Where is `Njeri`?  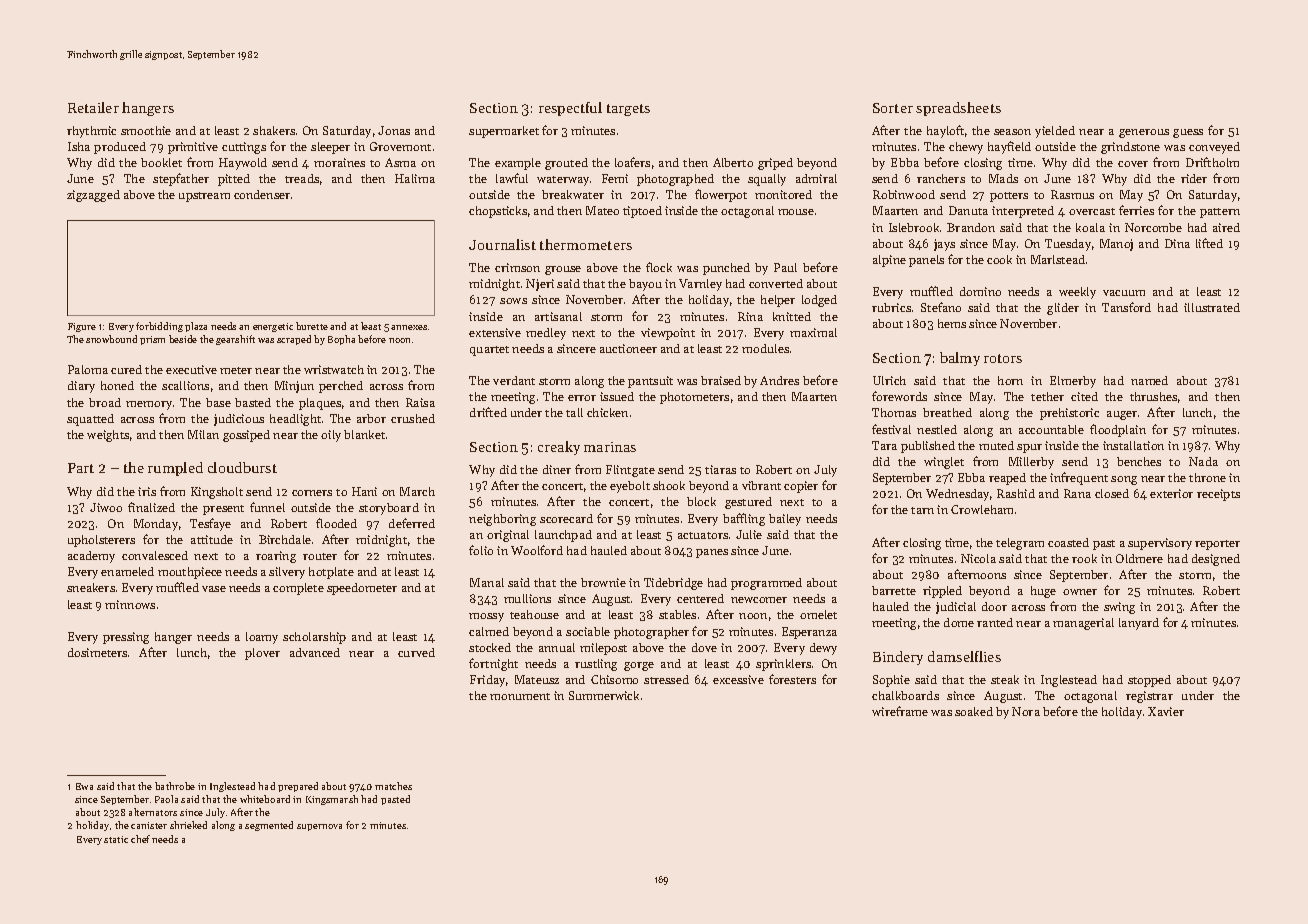
Njeri is located at coordinates (540, 285).
